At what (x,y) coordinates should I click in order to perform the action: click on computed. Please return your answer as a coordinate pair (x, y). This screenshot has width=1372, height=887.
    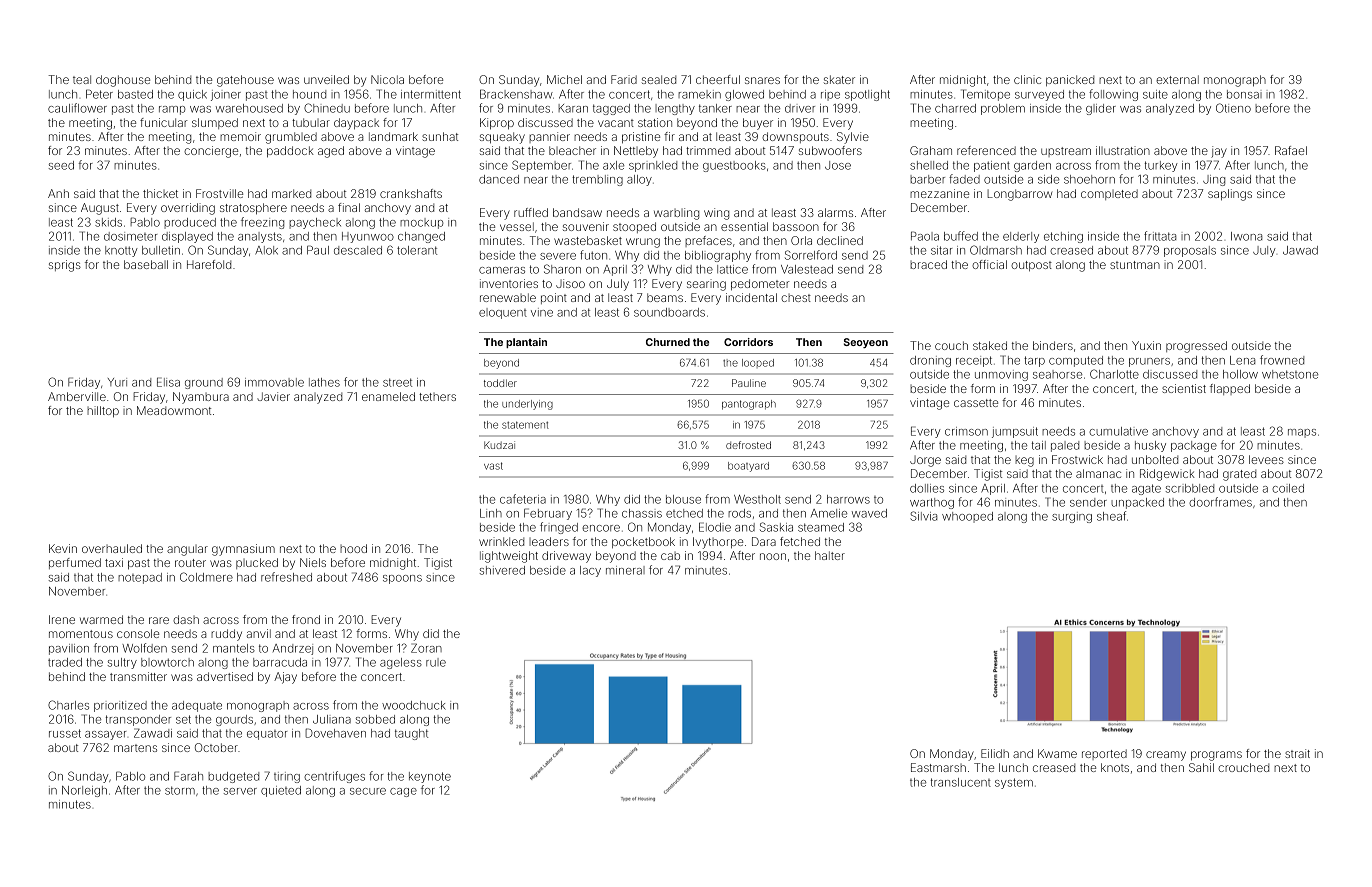
    Looking at the image, I should click on (1076, 361).
